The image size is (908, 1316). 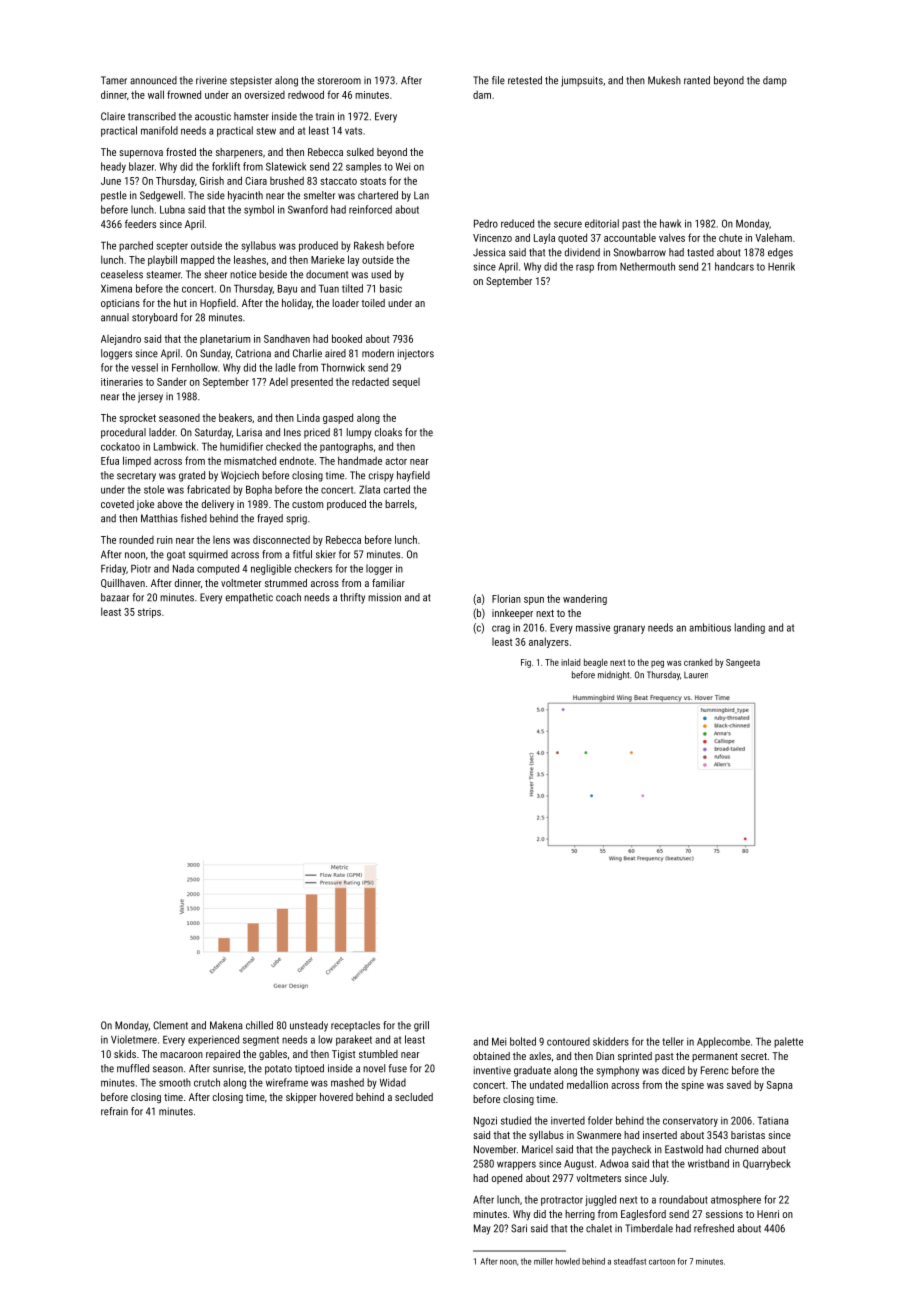 I want to click on granary, so click(x=629, y=629).
